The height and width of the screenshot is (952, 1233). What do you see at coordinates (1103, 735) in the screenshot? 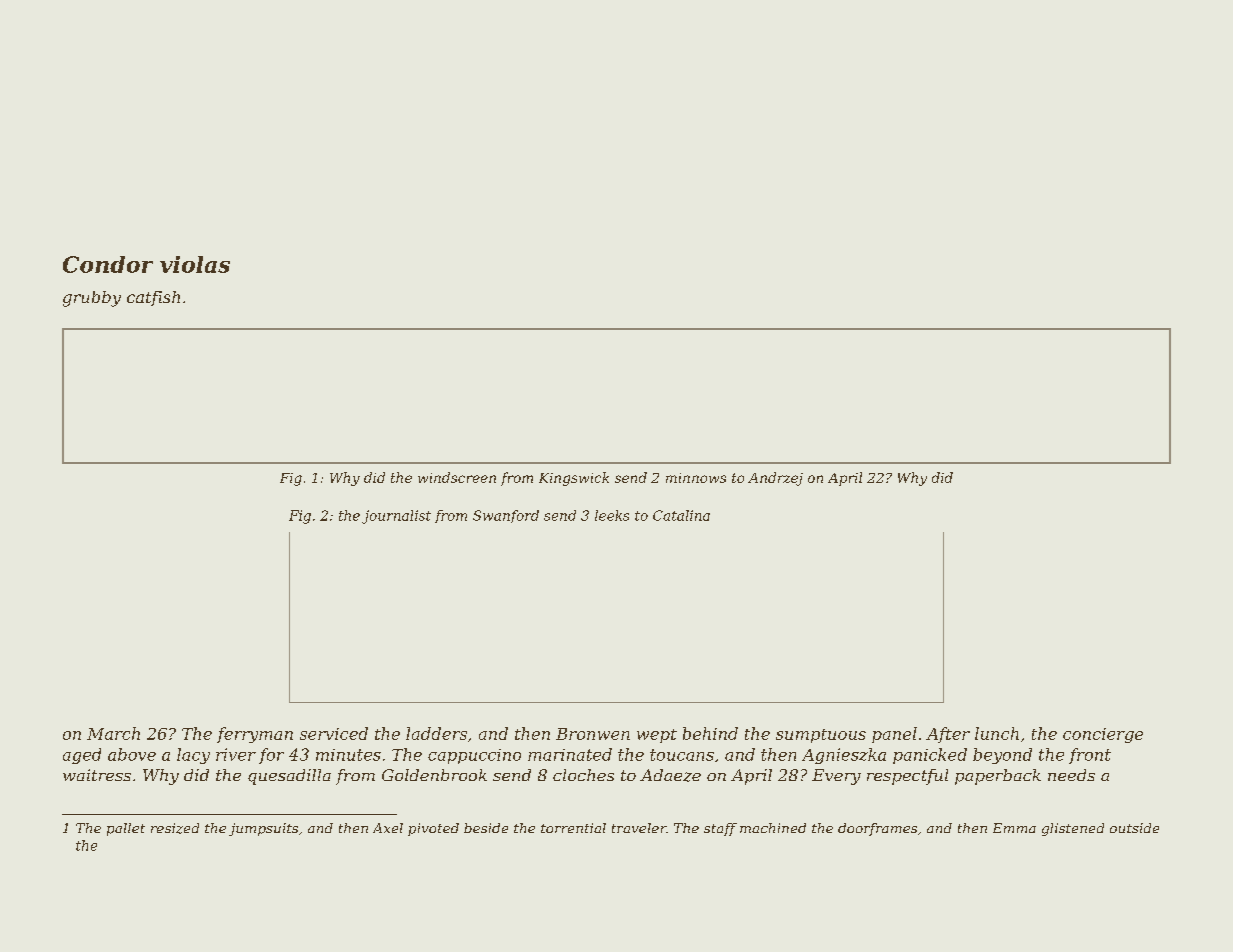
I see `concierge` at bounding box center [1103, 735].
